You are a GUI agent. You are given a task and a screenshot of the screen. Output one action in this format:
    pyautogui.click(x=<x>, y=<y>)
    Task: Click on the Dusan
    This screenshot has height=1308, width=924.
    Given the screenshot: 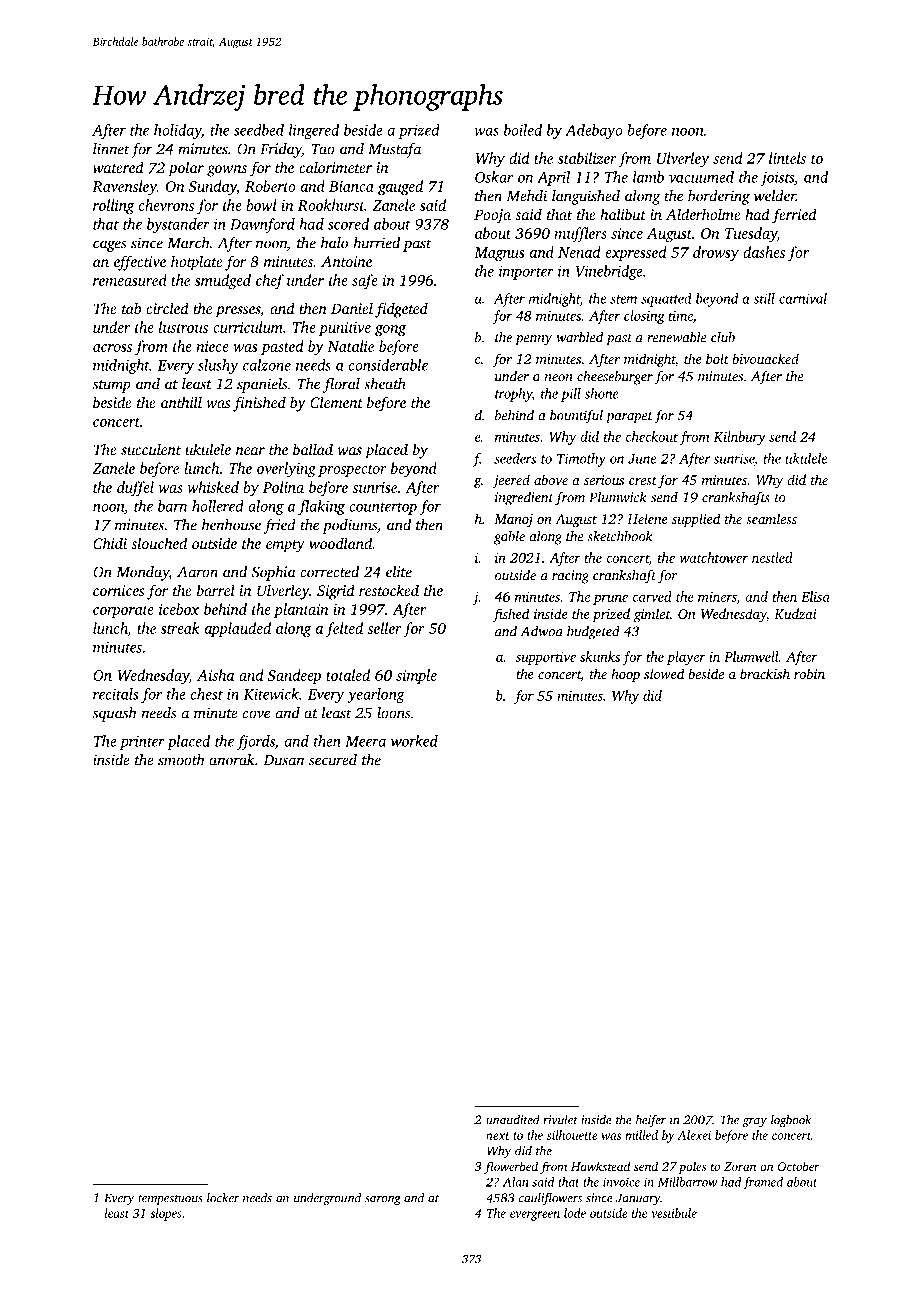 What is the action you would take?
    pyautogui.click(x=284, y=760)
